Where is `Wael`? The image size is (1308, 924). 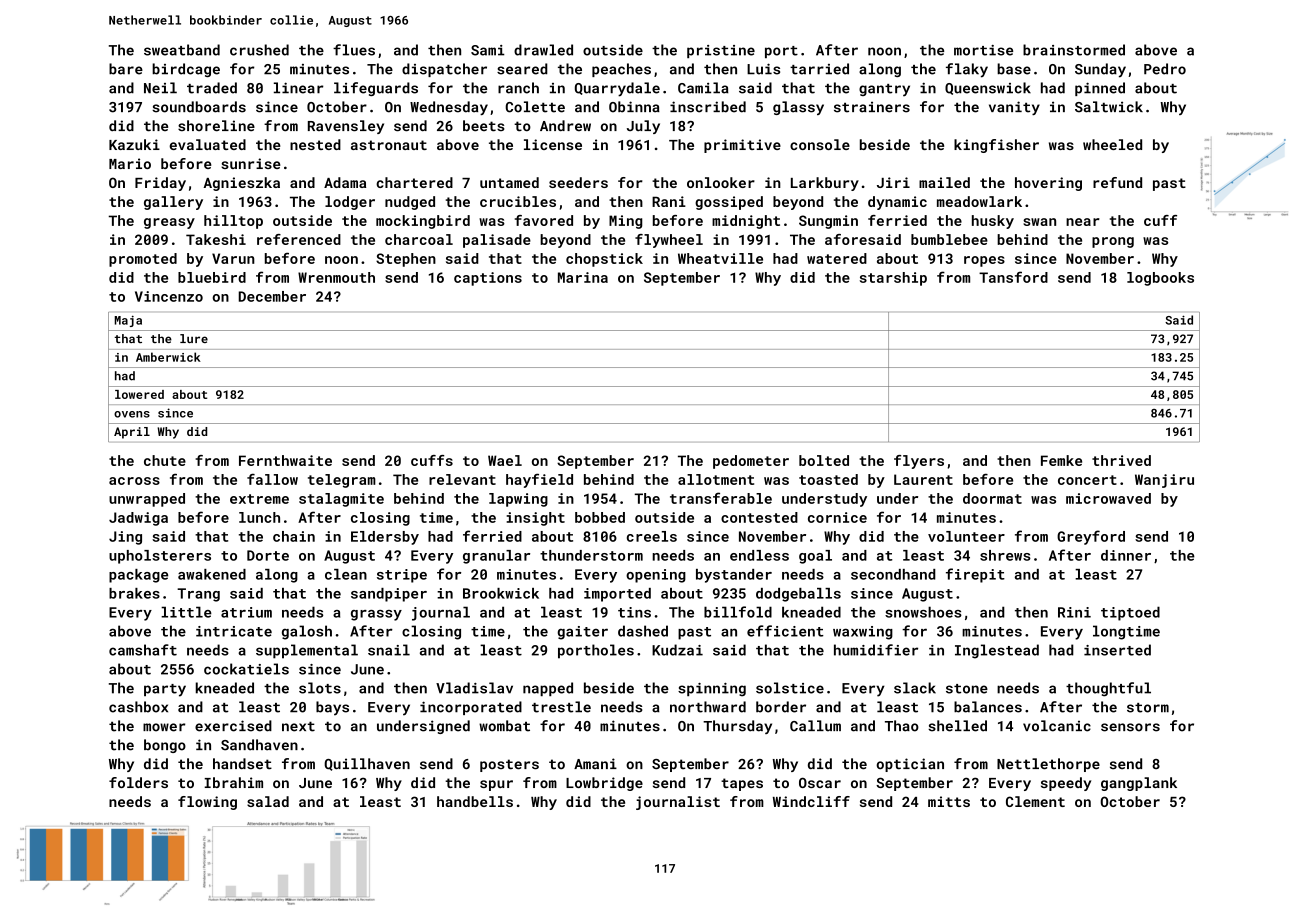 Wael is located at coordinates (505, 460).
